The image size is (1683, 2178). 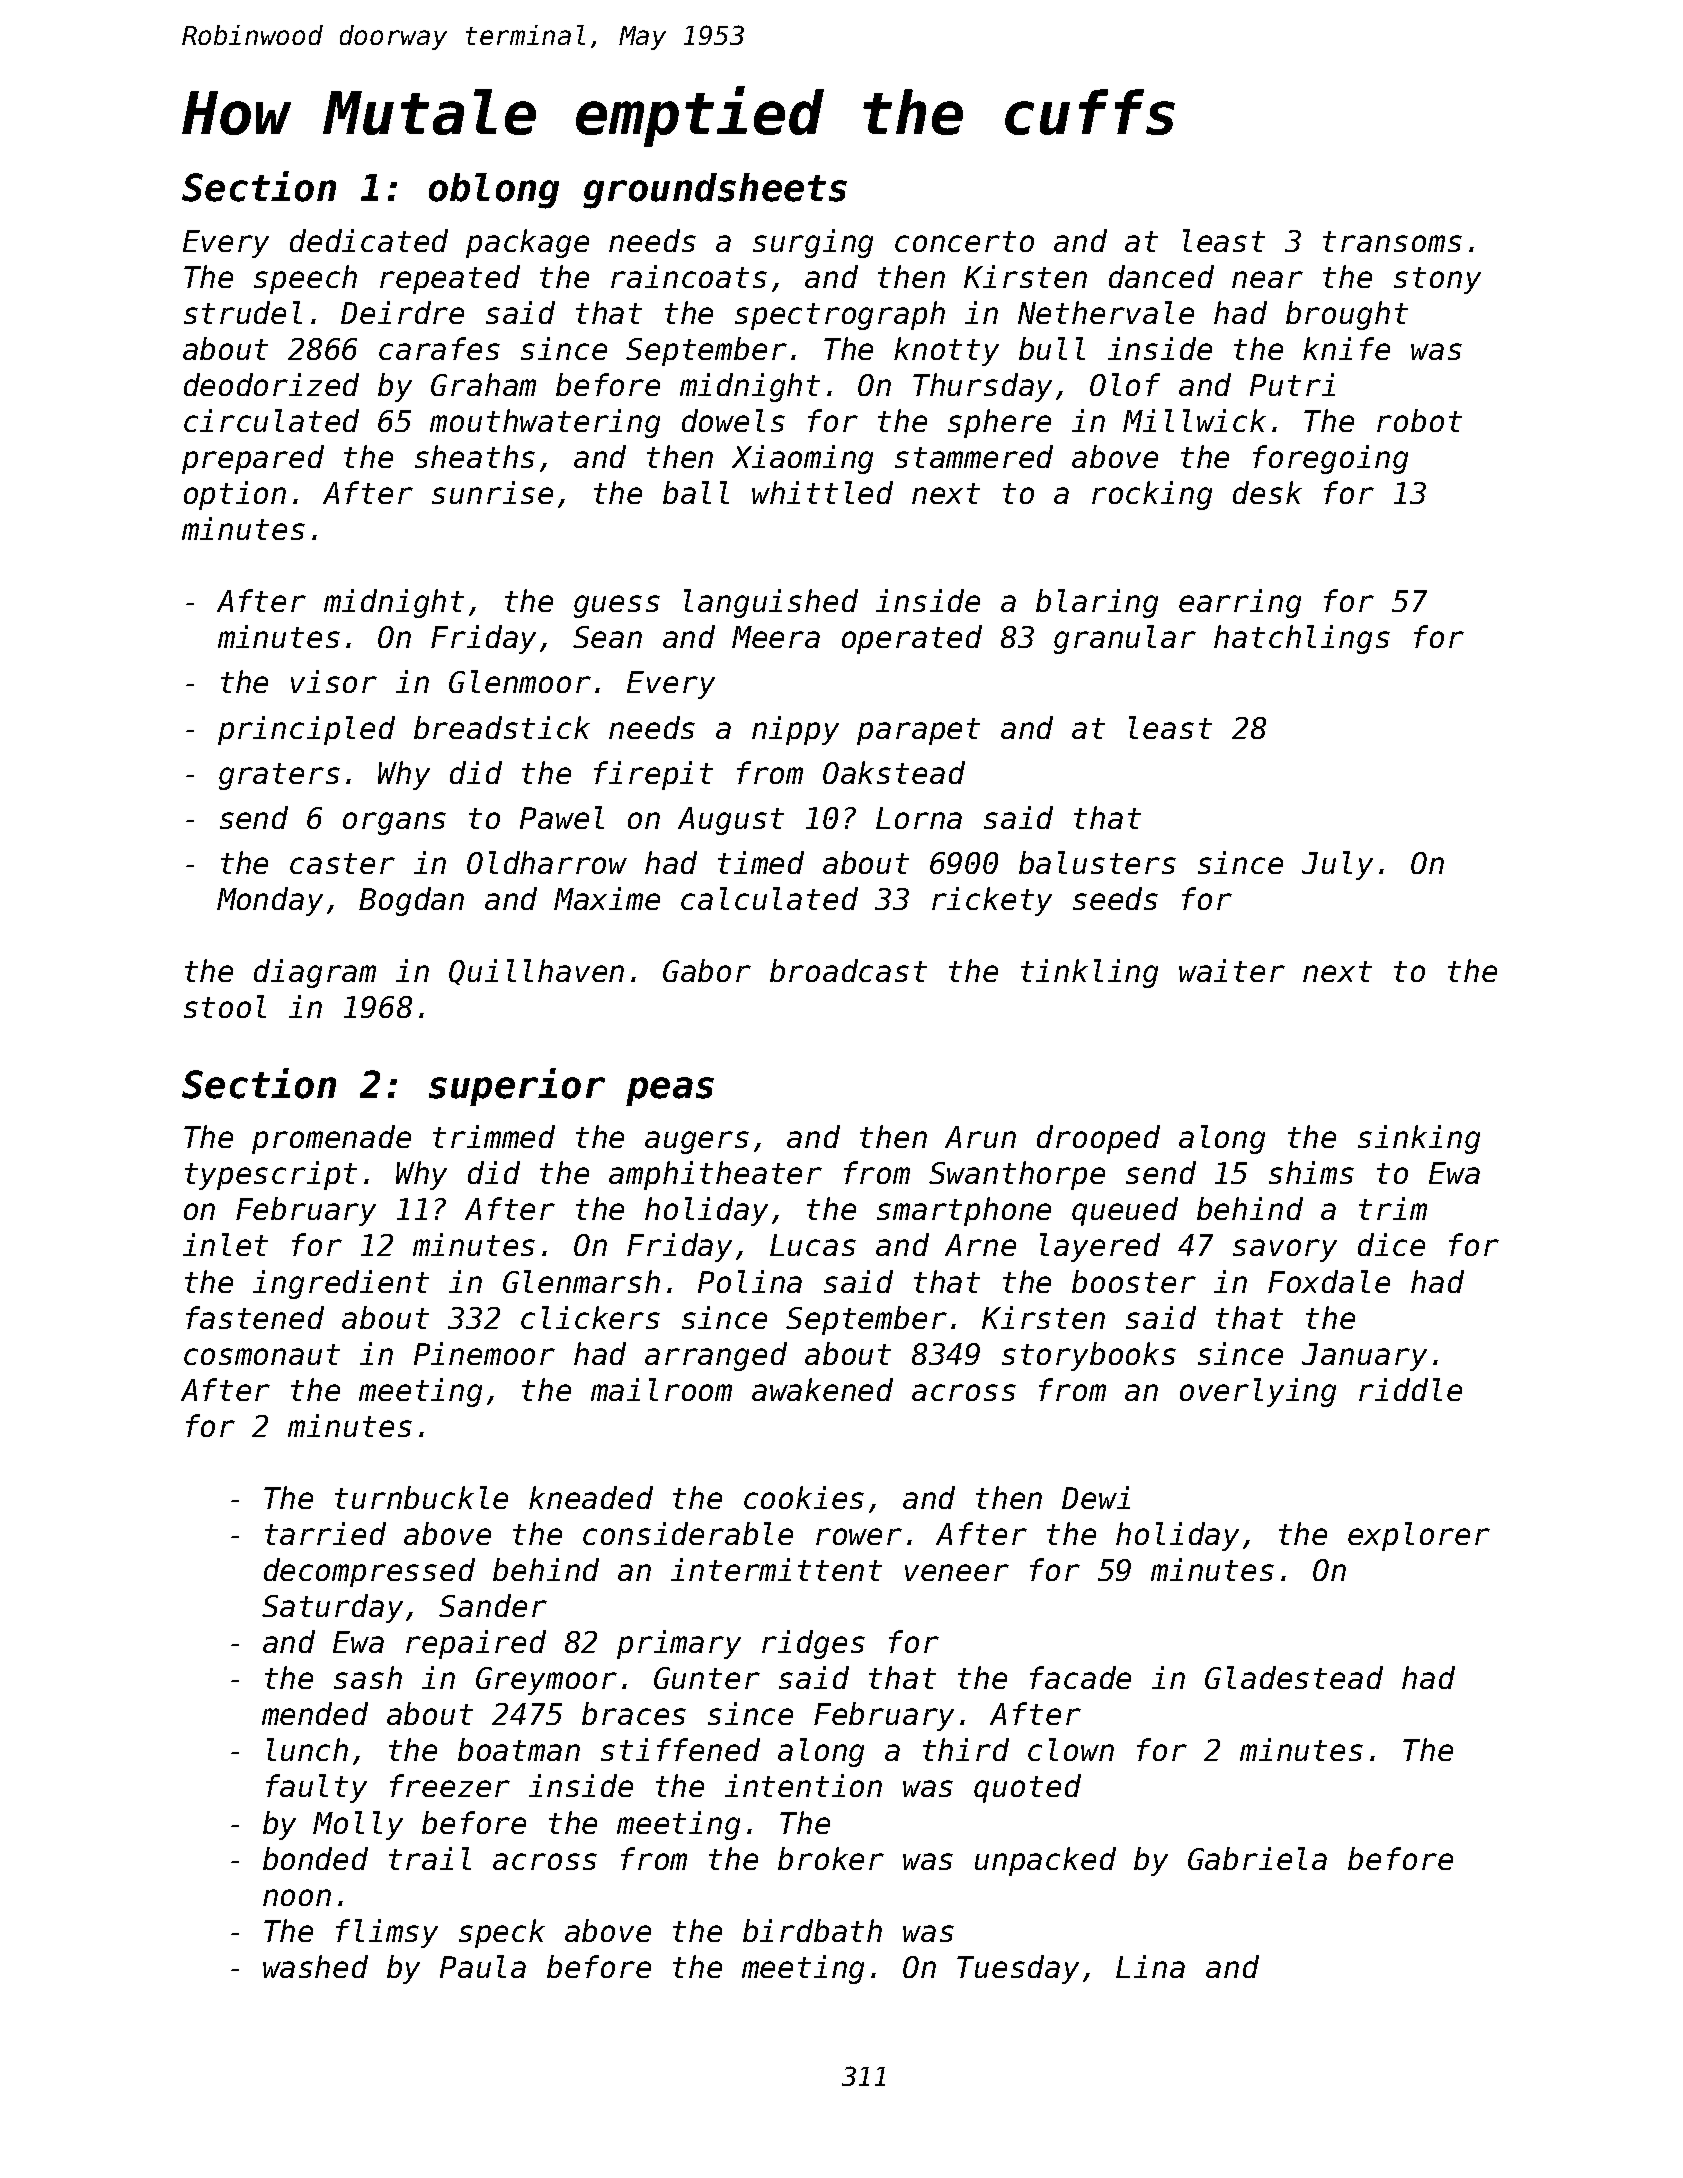 What do you see at coordinates (1257, 1858) in the screenshot?
I see `Gabriela` at bounding box center [1257, 1858].
